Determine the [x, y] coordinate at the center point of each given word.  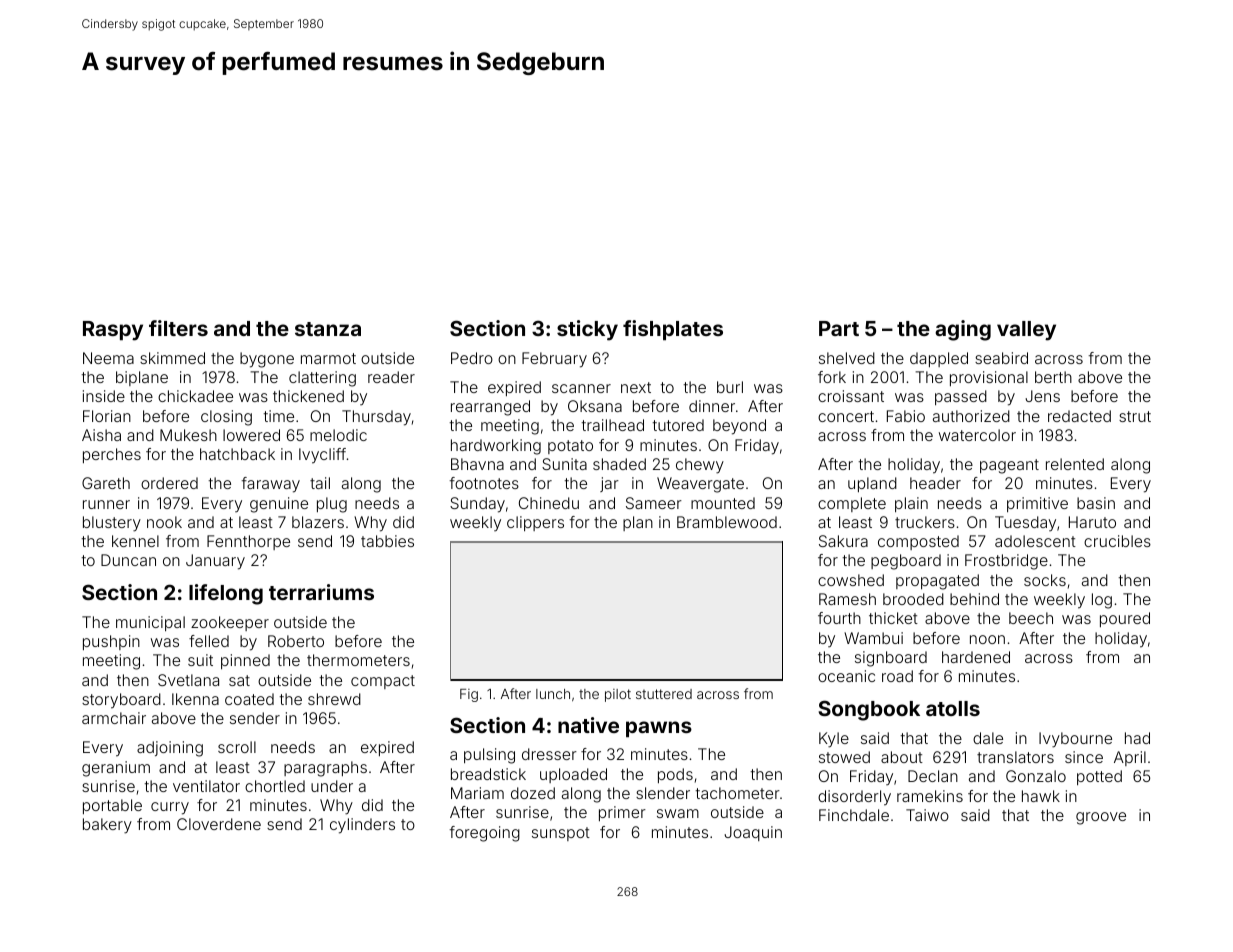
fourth [839, 618]
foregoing [484, 834]
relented [1075, 464]
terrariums [321, 592]
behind [974, 599]
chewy [700, 466]
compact [383, 682]
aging [963, 330]
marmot [328, 358]
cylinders [362, 826]
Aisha [101, 435]
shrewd [334, 699]
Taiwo [927, 815]
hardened [976, 657]
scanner [581, 388]
